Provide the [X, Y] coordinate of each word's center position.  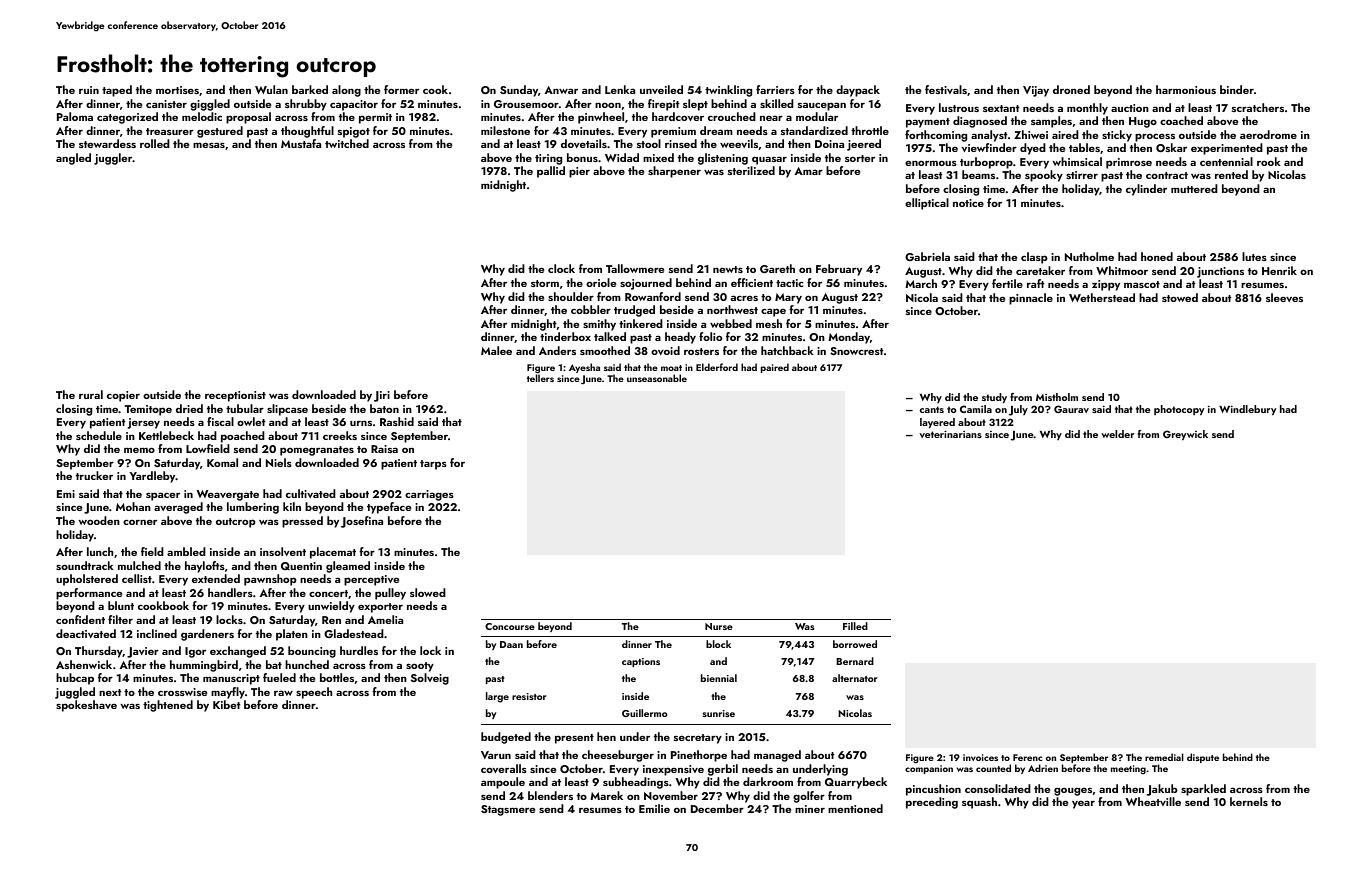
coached [1181, 120]
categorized [127, 118]
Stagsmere [508, 810]
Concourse [510, 626]
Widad [622, 157]
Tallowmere [635, 268]
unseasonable [657, 378]
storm [545, 283]
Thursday [99, 652]
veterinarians [950, 434]
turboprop [986, 163]
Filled [855, 626]
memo [139, 450]
